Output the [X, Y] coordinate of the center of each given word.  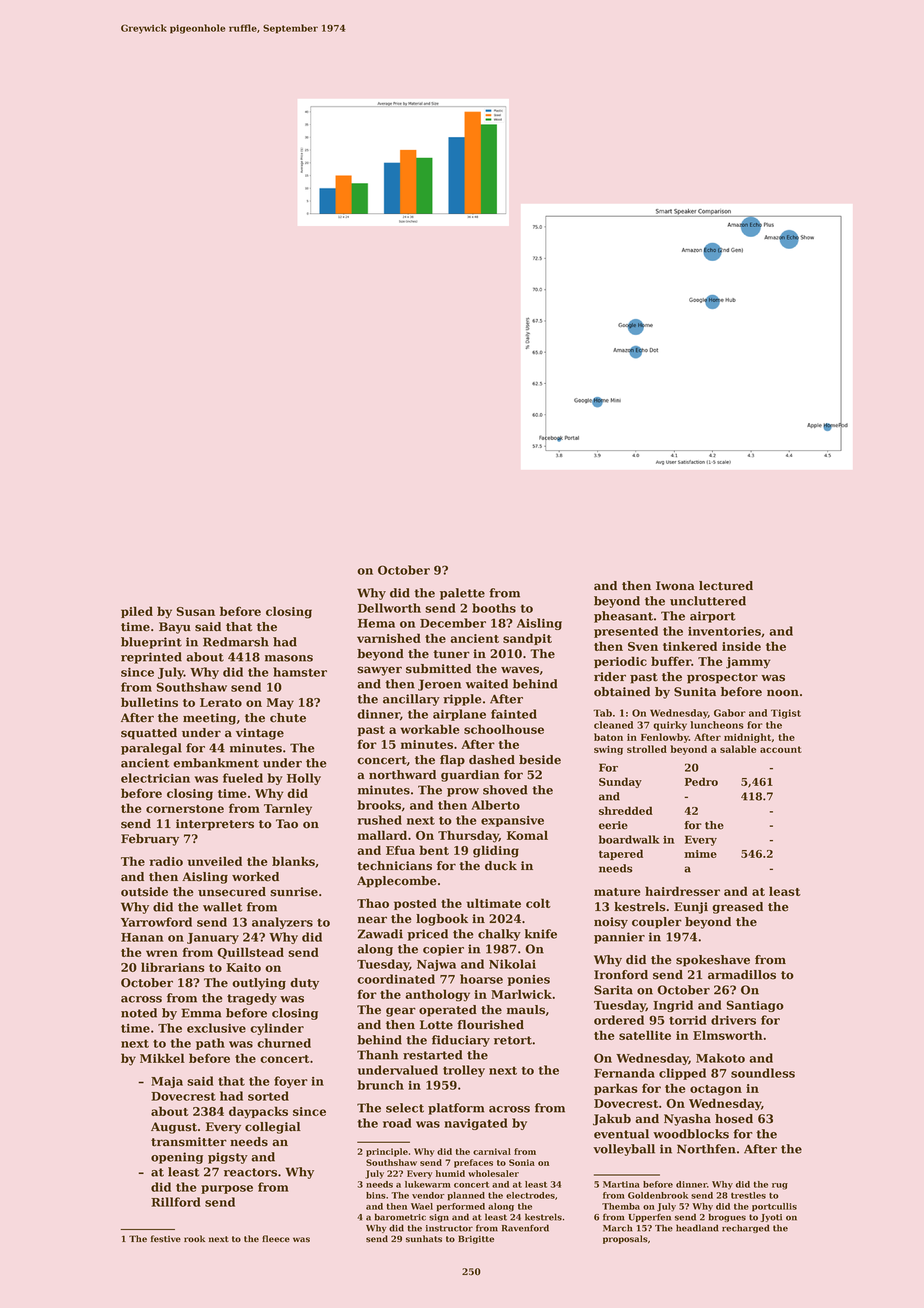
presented [626, 632]
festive [166, 1239]
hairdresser [682, 891]
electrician [155, 778]
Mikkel [162, 1058]
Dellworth [389, 608]
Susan [195, 611]
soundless [763, 1073]
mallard [382, 835]
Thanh [377, 1055]
